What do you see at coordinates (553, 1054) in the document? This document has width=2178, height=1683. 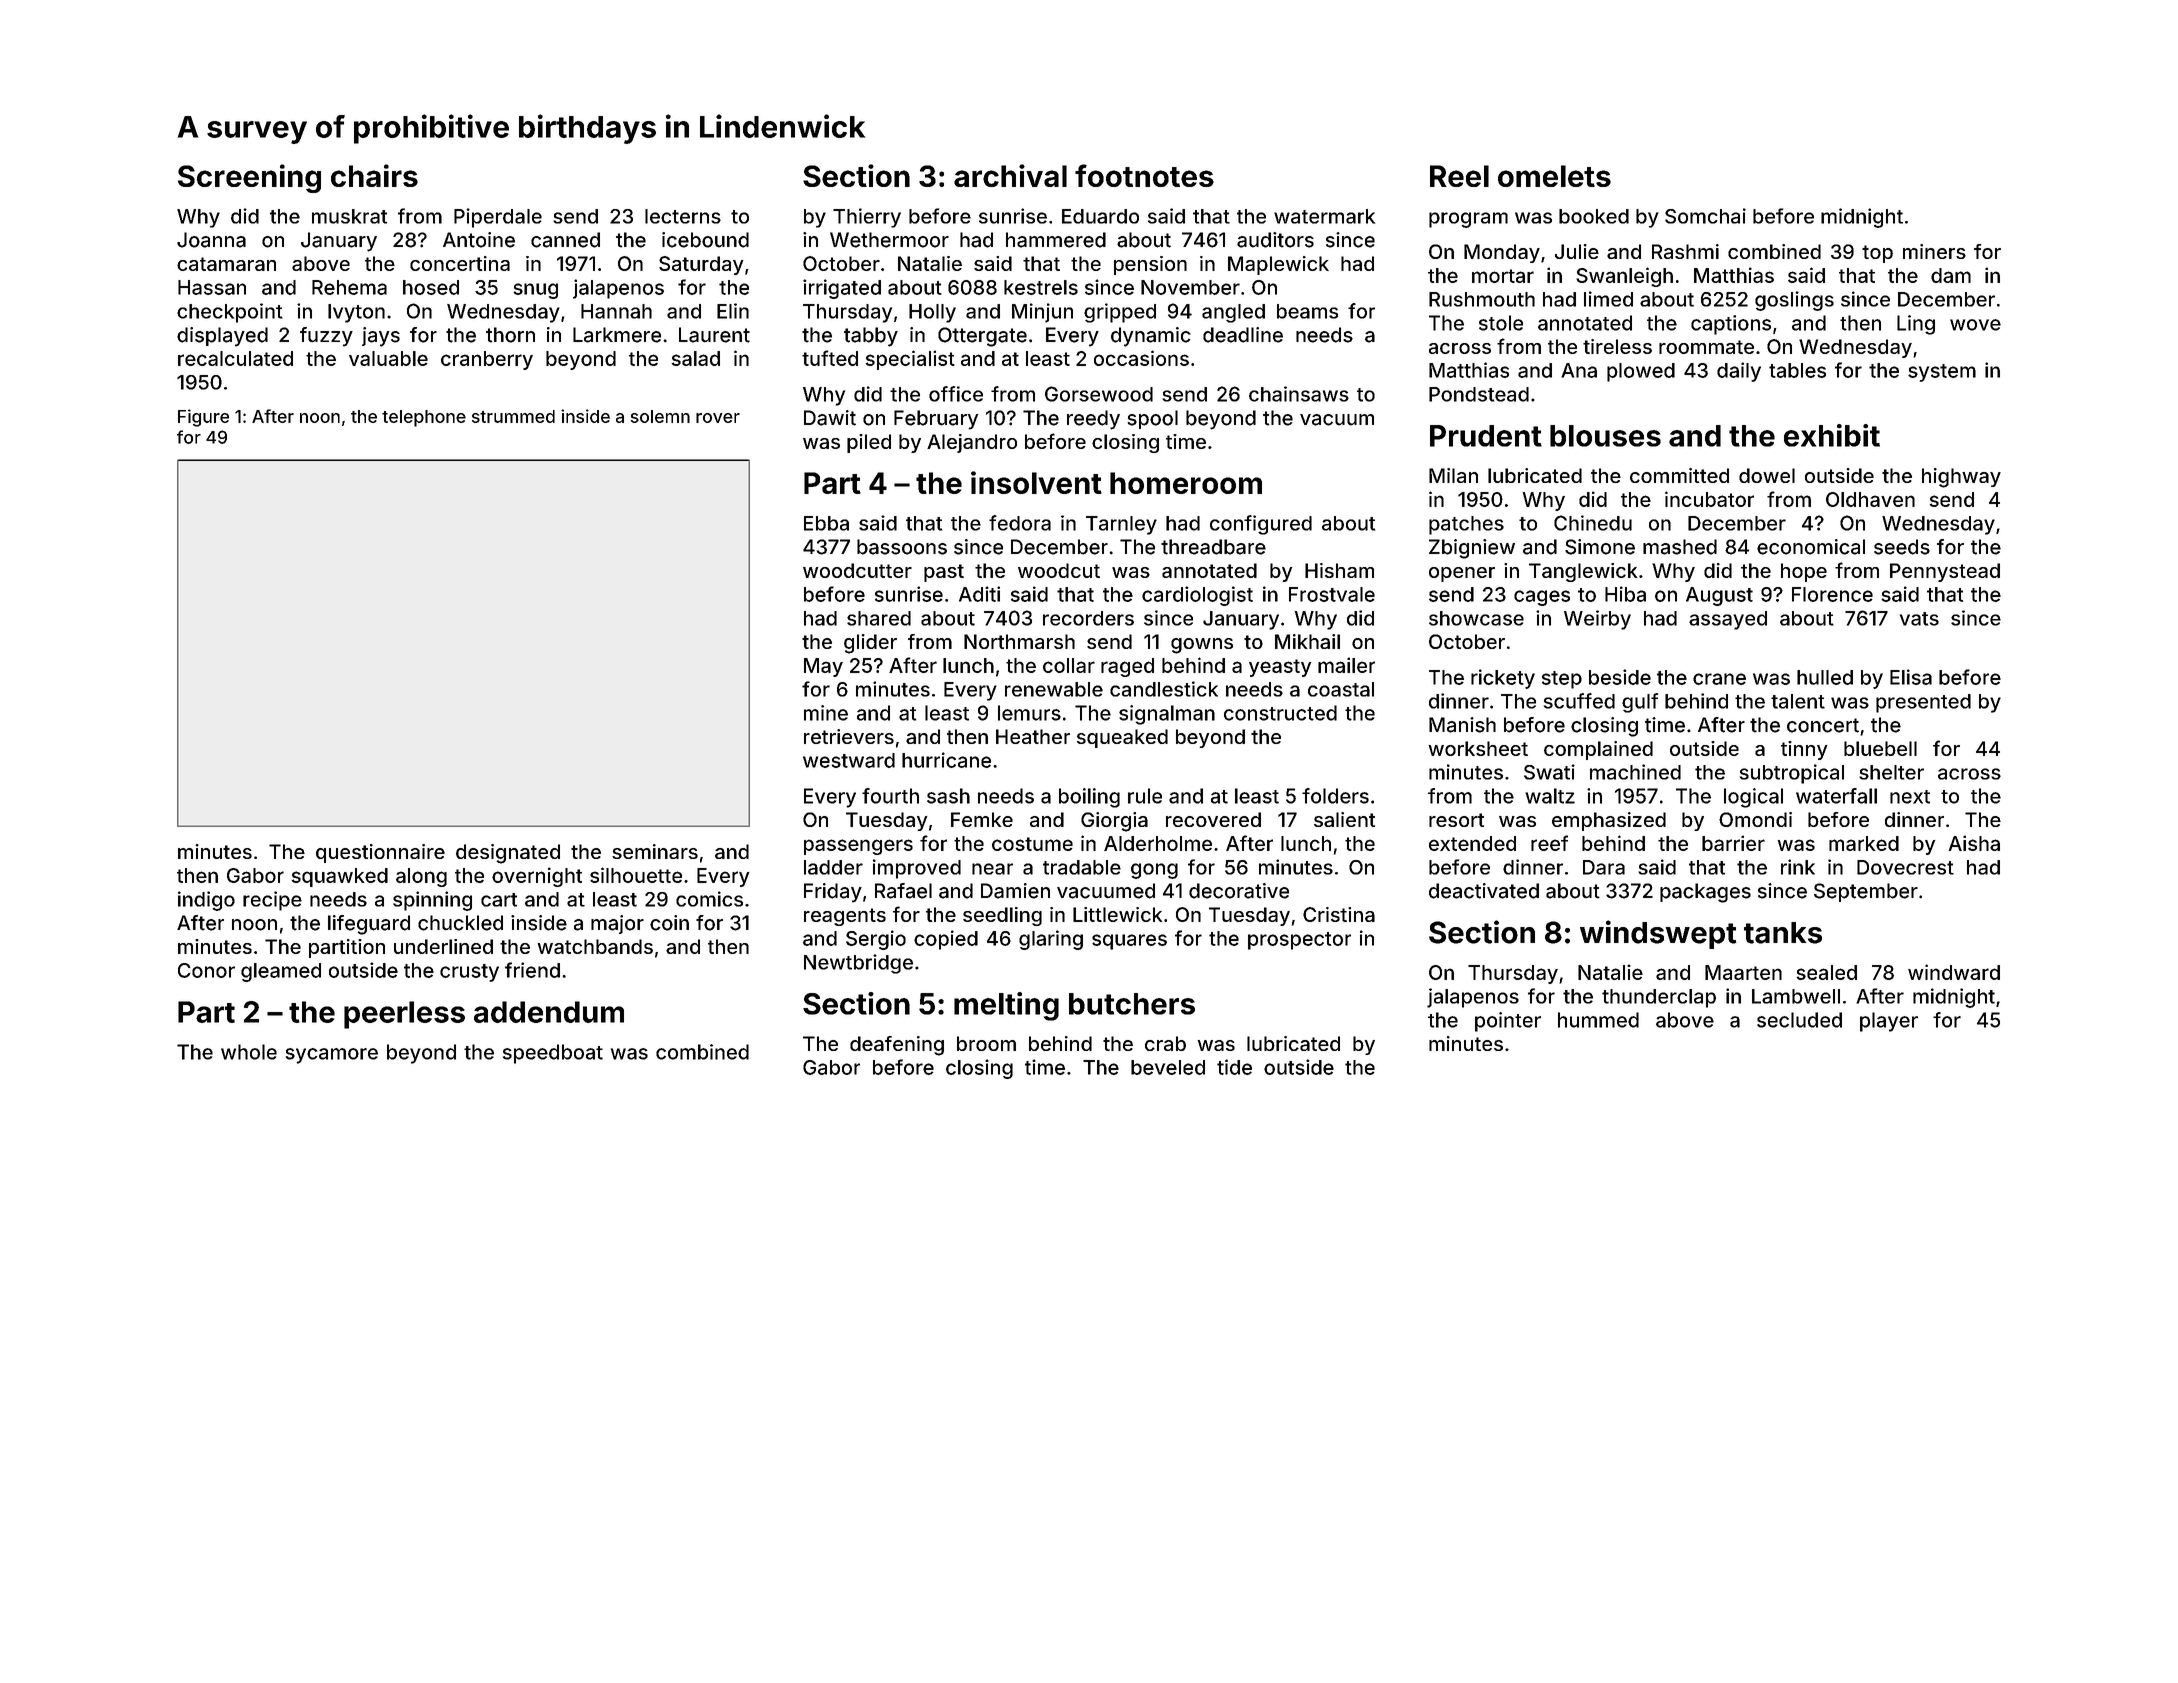 I see `speedboat` at bounding box center [553, 1054].
